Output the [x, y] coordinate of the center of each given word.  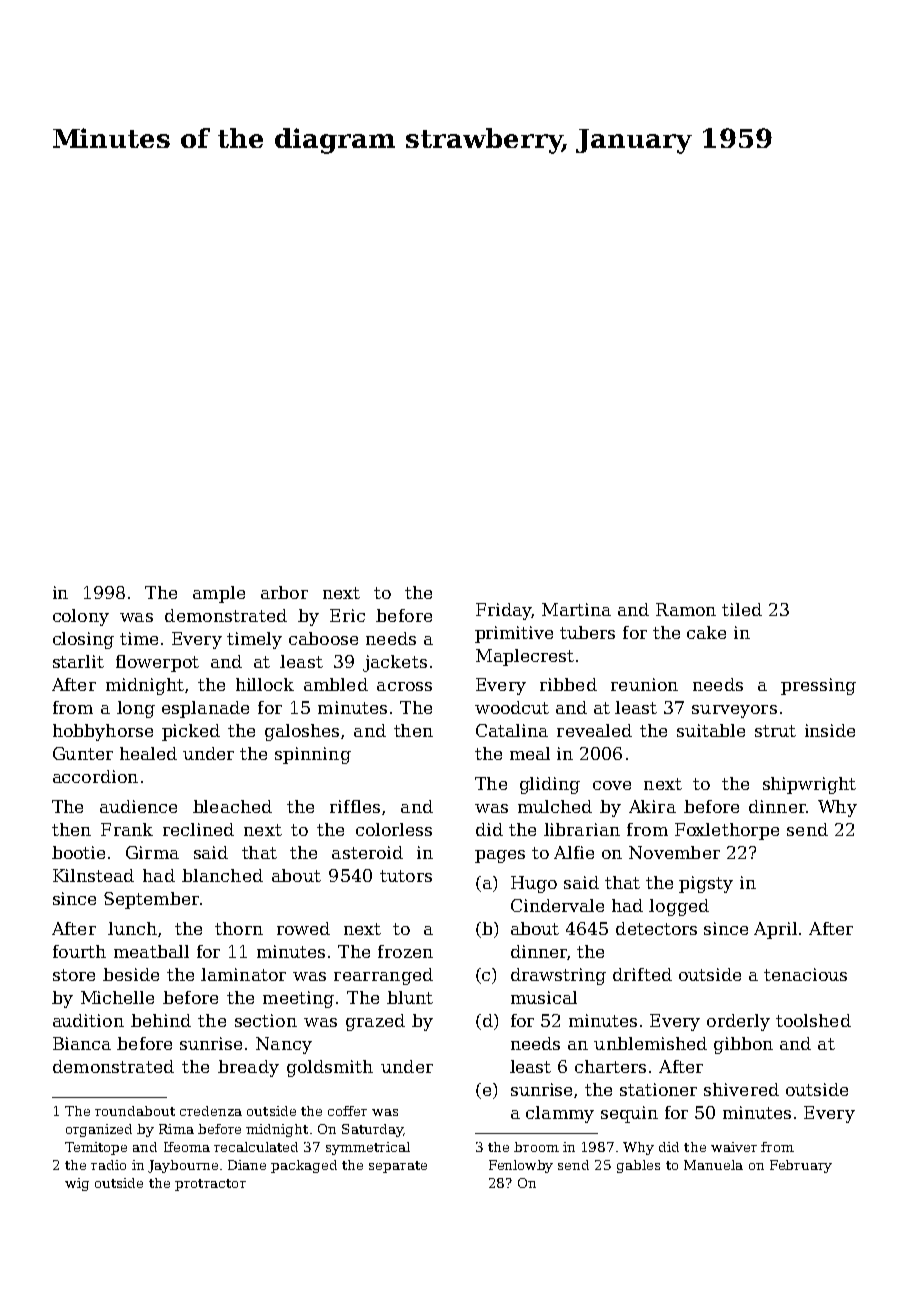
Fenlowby [521, 1166]
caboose [323, 638]
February [801, 1166]
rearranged [383, 976]
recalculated [256, 1147]
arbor [284, 592]
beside [131, 974]
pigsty [706, 884]
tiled [742, 609]
